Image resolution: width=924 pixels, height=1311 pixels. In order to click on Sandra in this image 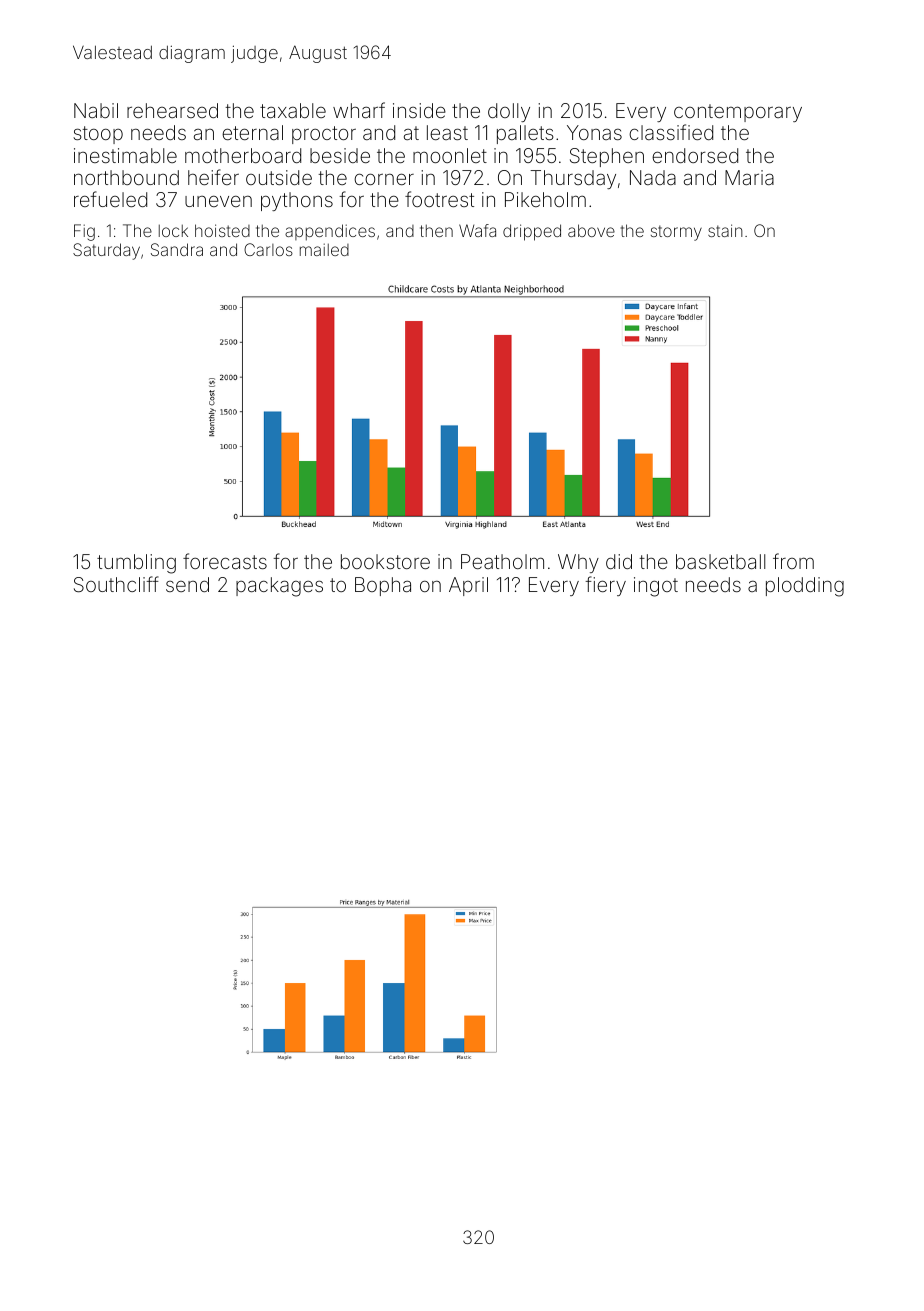, I will do `click(177, 249)`.
